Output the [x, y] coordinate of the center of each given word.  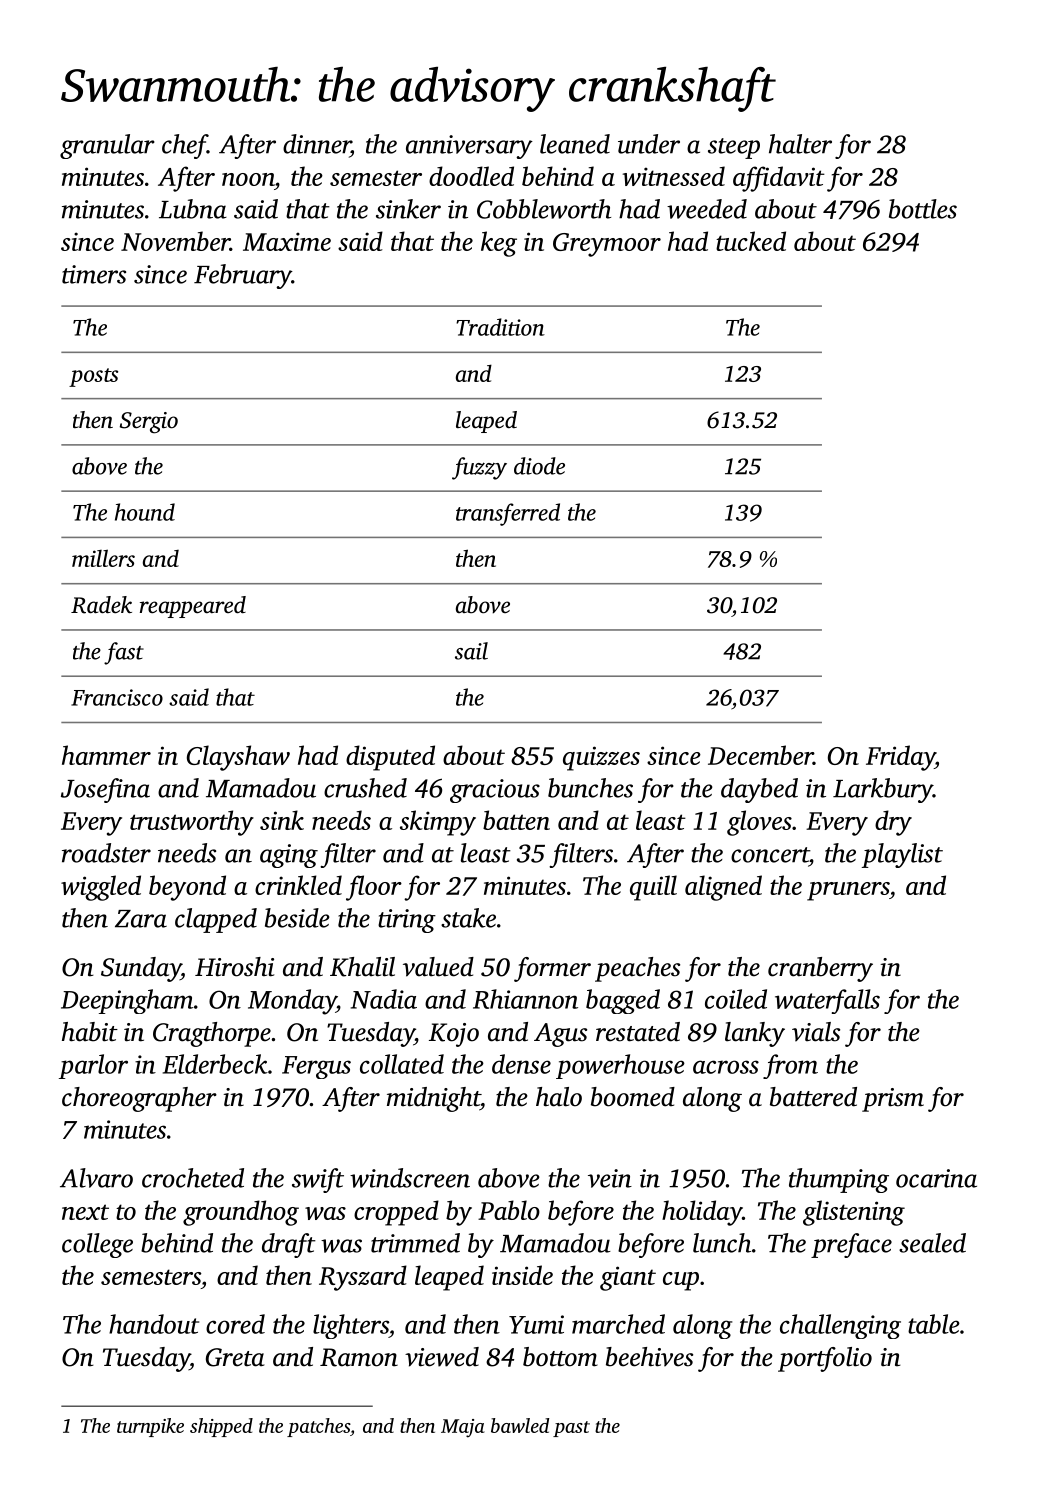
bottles [923, 209]
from [790, 1066]
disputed [390, 758]
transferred [508, 514]
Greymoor [607, 245]
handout [154, 1324]
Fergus [316, 1067]
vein [610, 1178]
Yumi [536, 1324]
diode [539, 466]
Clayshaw [238, 758]
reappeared [193, 607]
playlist [902, 855]
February [243, 276]
